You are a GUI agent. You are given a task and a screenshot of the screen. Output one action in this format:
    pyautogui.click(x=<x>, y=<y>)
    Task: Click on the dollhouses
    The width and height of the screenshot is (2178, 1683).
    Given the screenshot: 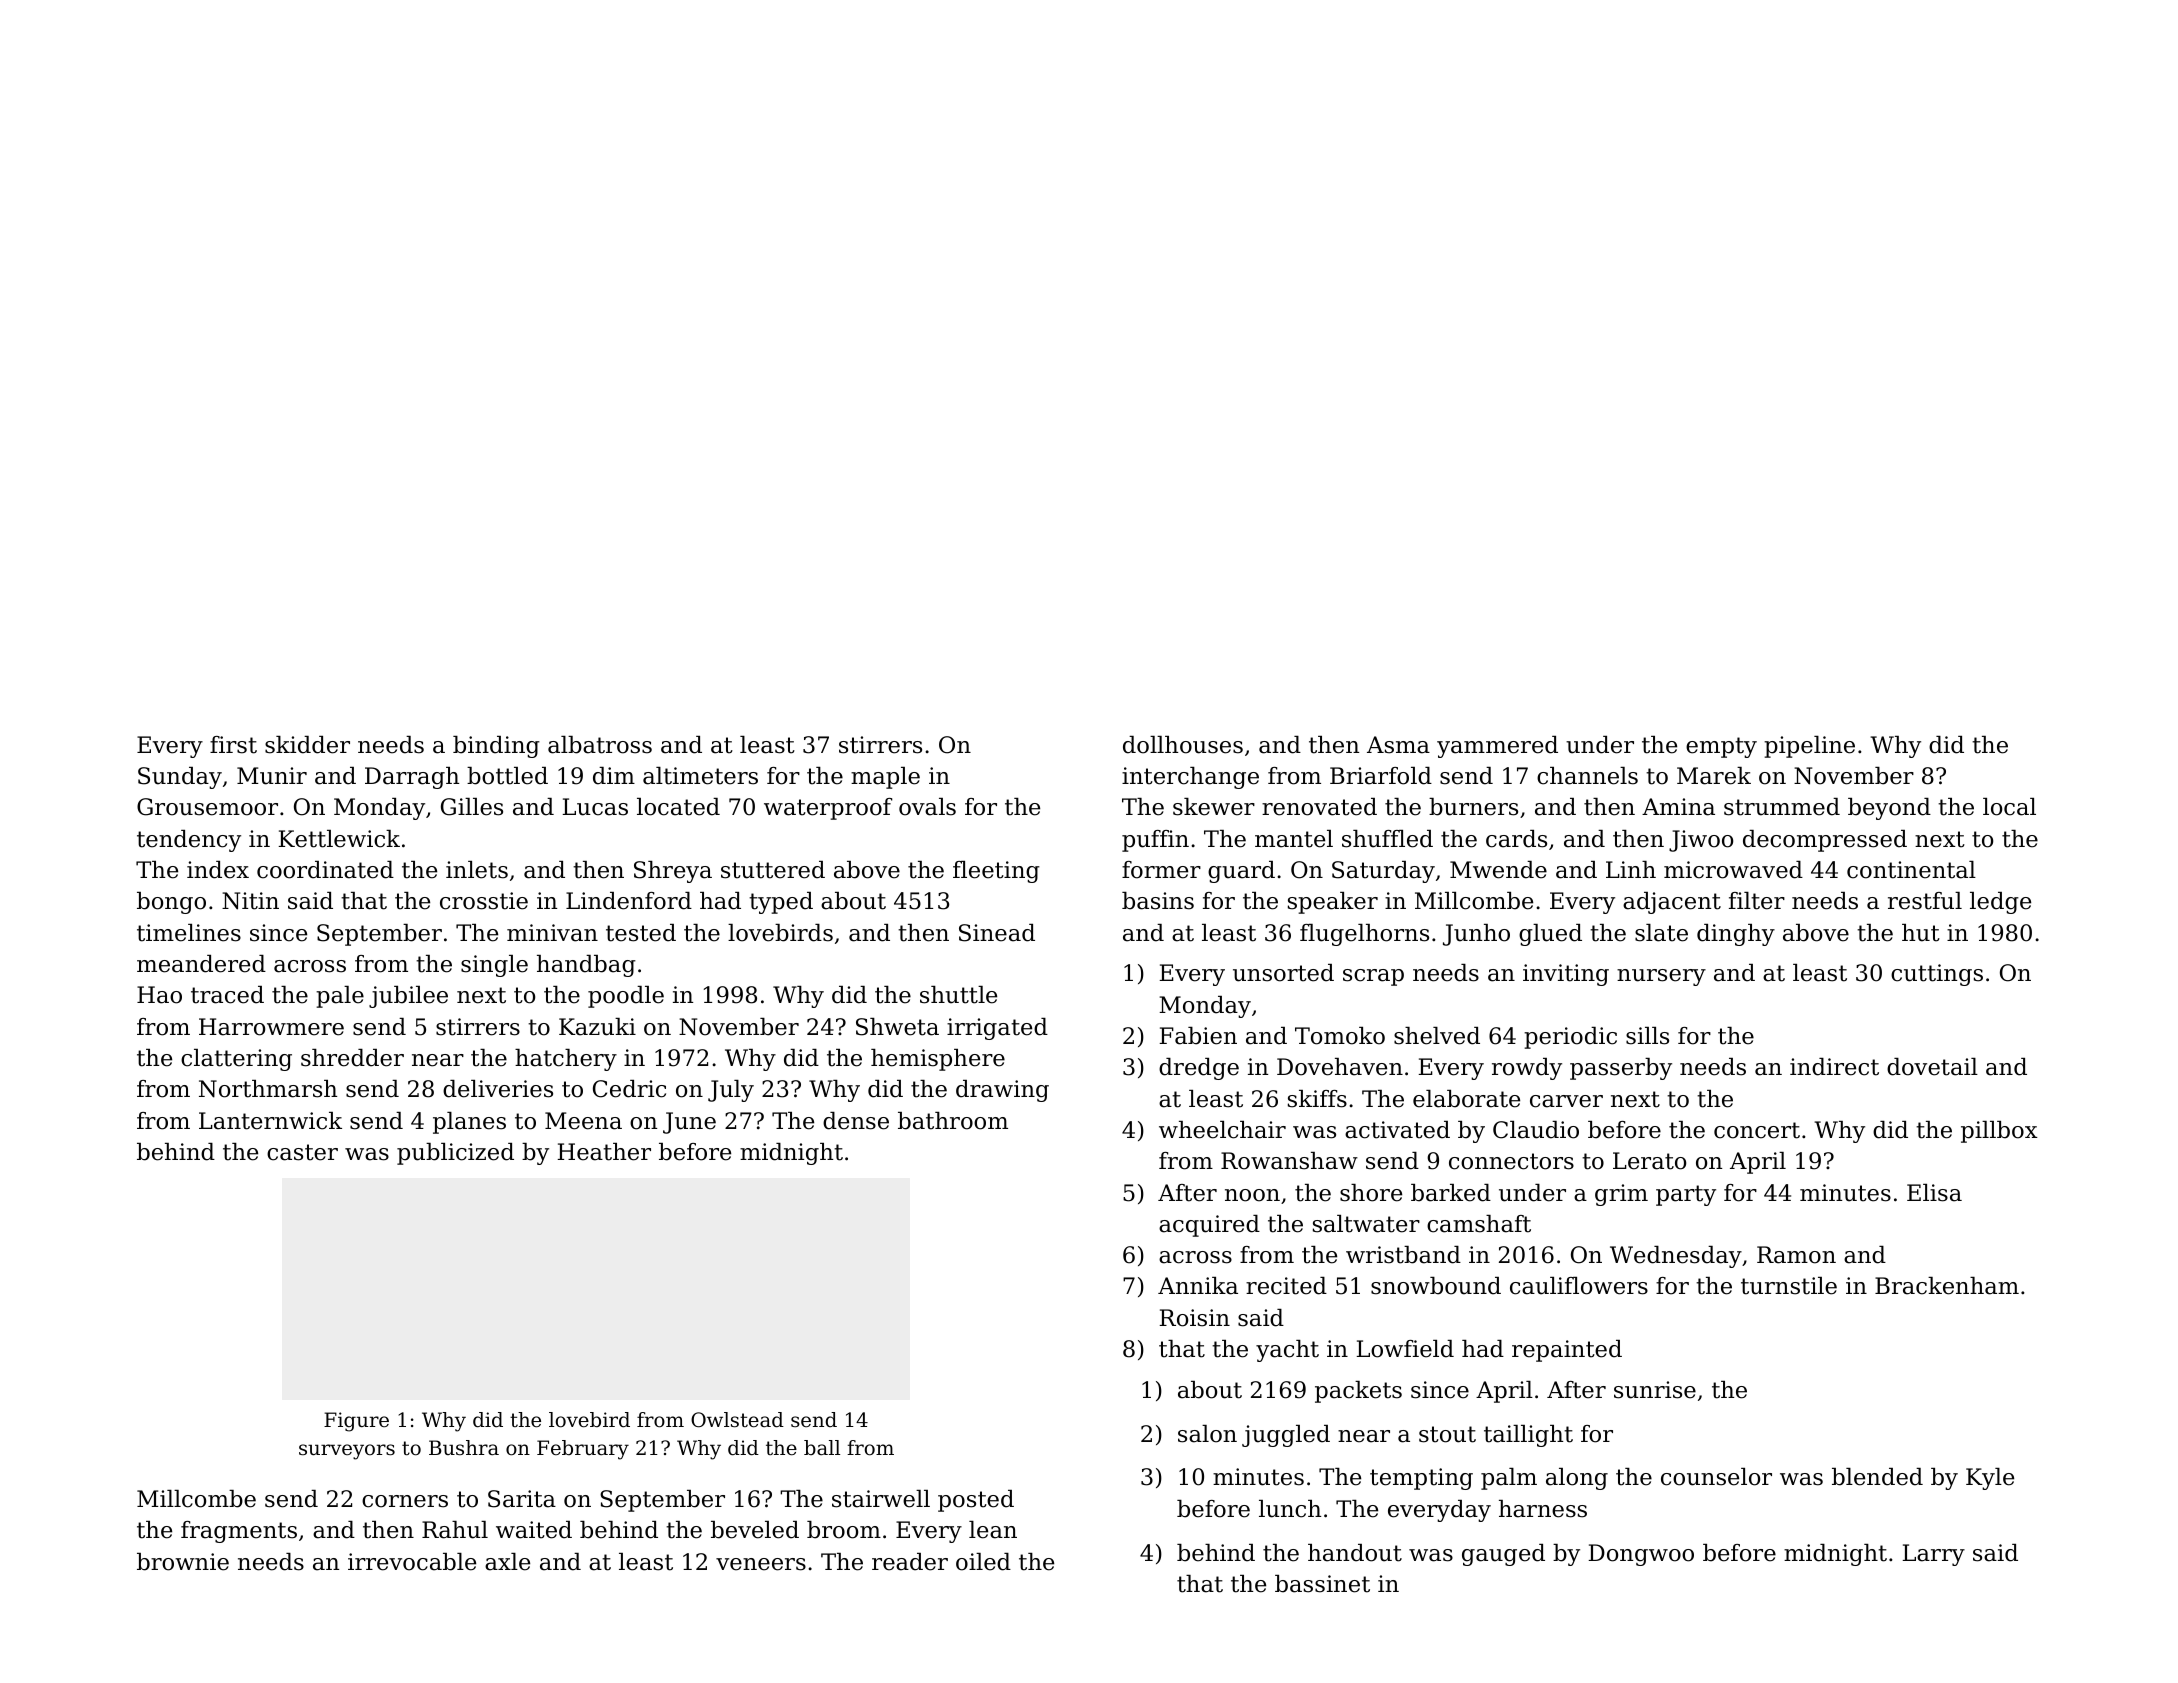 What is the action you would take?
    pyautogui.click(x=1183, y=745)
